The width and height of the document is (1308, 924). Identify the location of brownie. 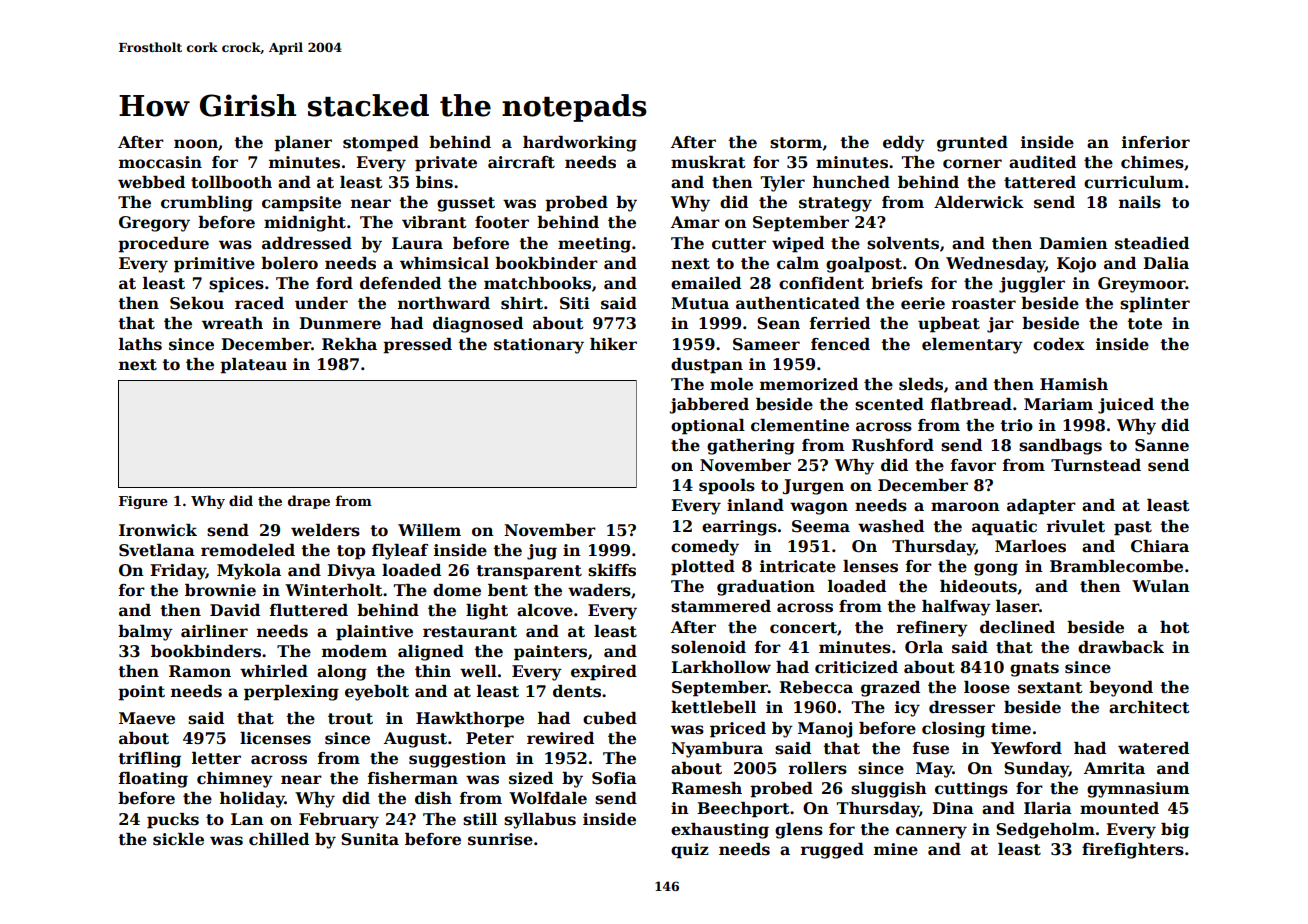
(220, 590).
